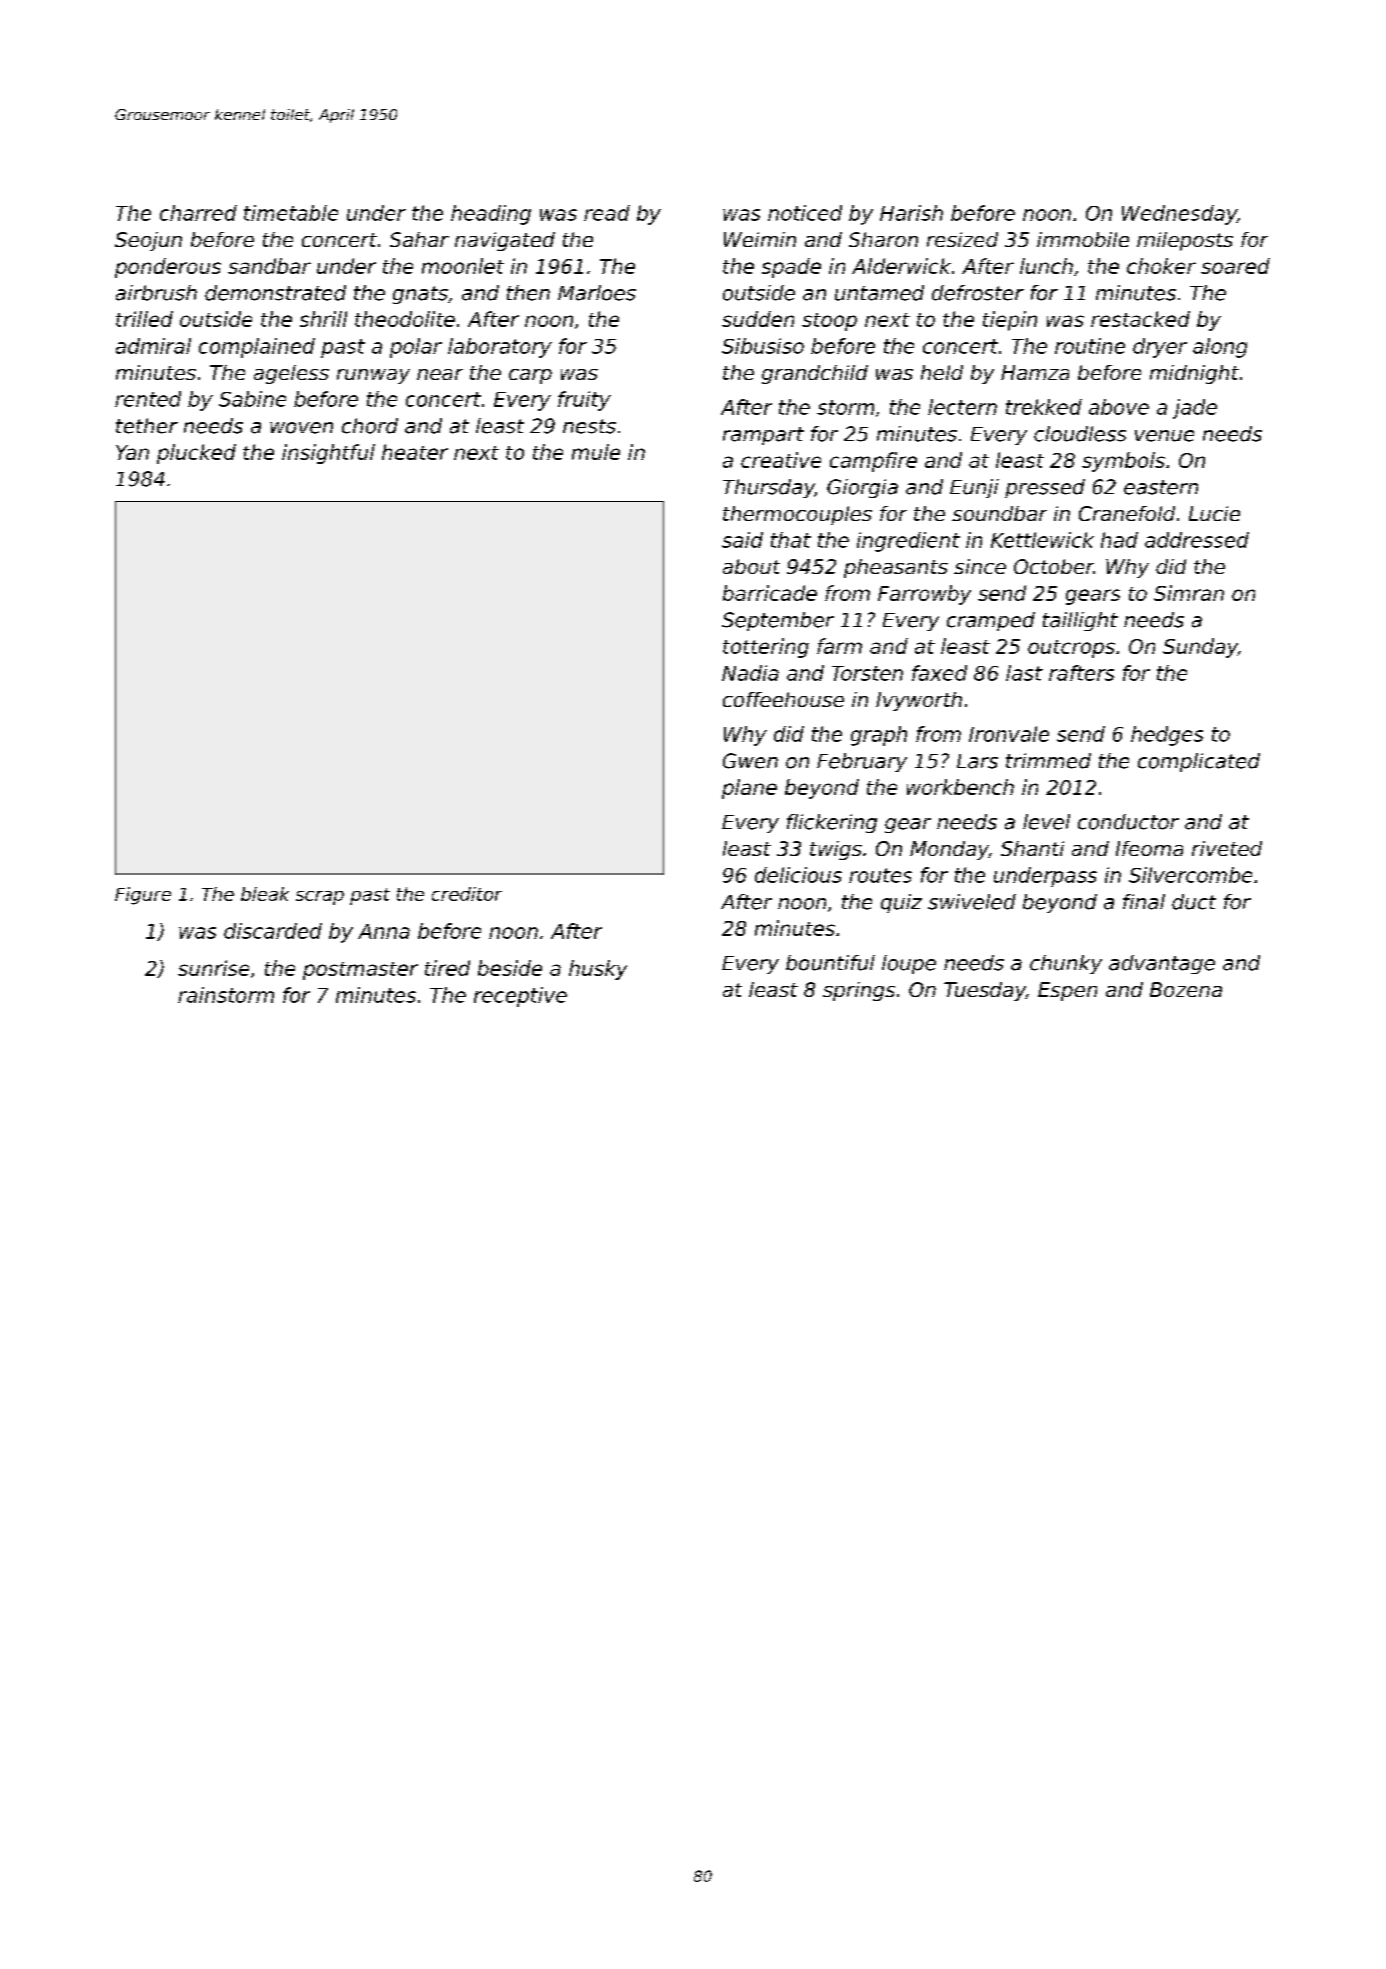 This screenshot has height=1969, width=1386. Describe the element at coordinates (1140, 319) in the screenshot. I see `restacked` at that location.
